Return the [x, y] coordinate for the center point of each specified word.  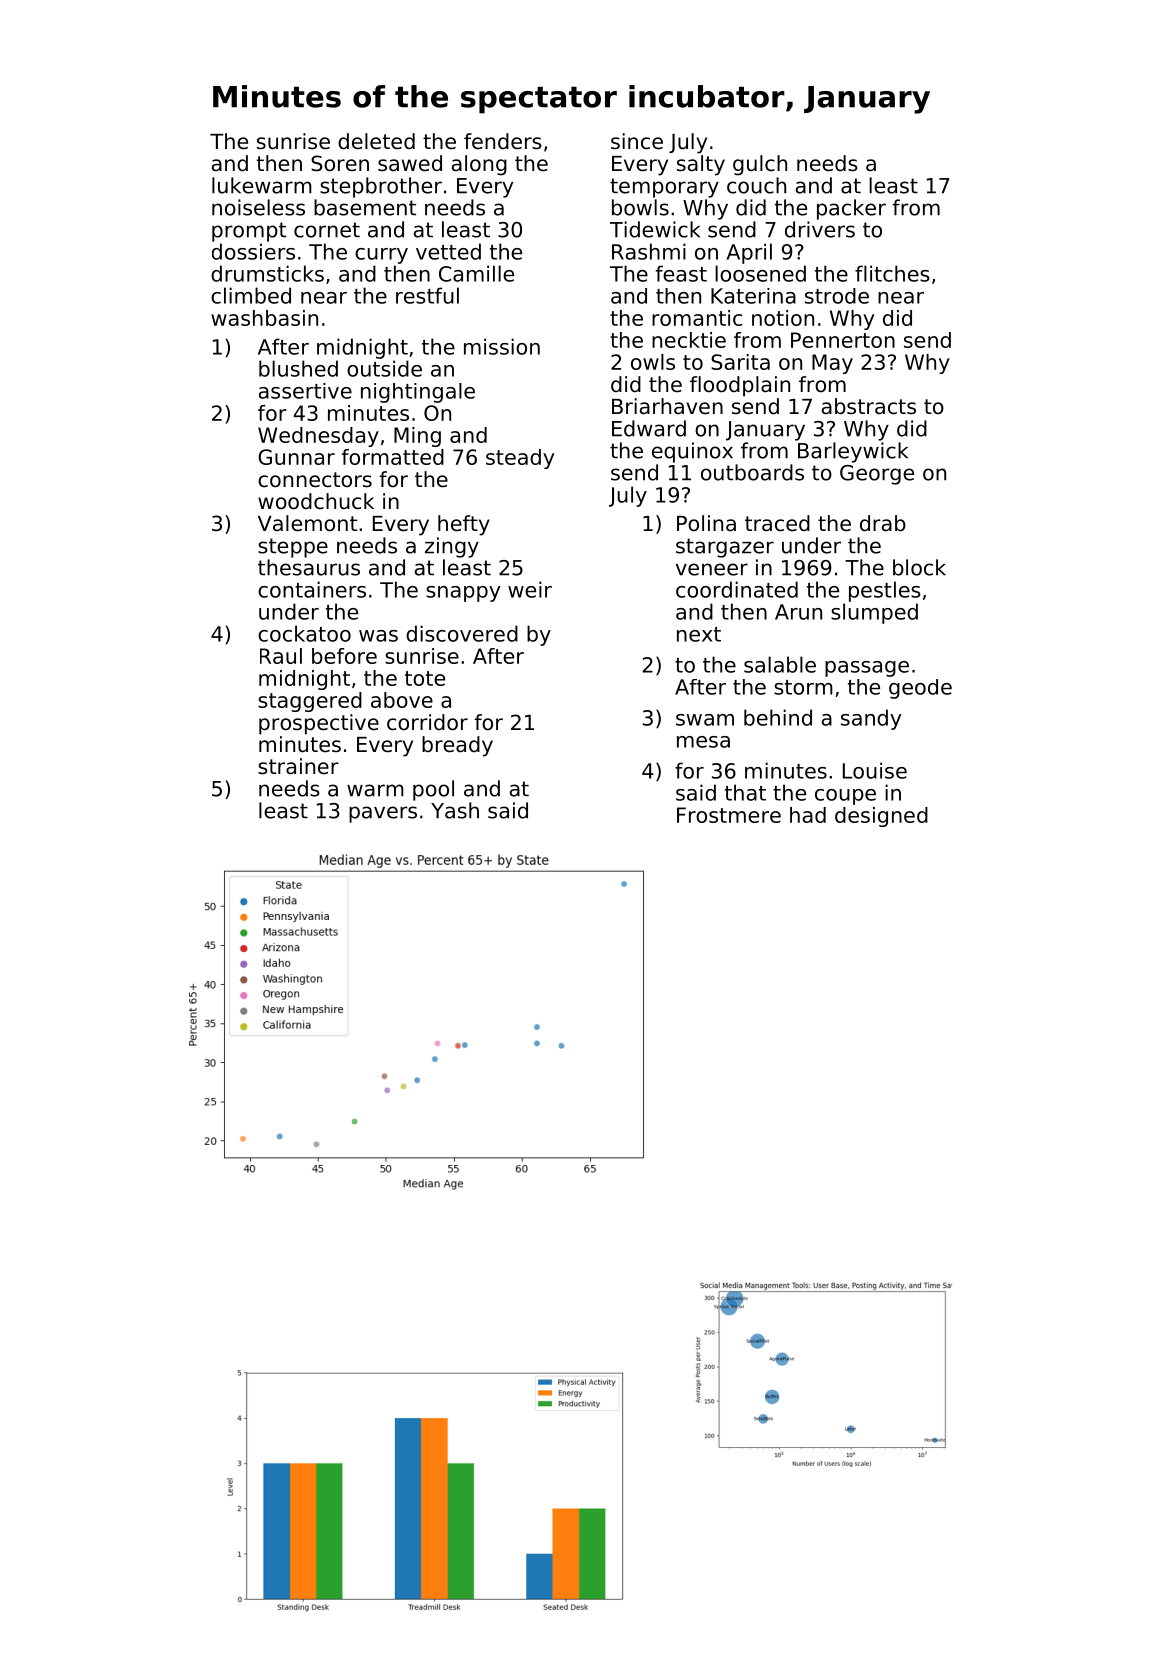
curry [381, 256]
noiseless [258, 207]
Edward [649, 428]
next [699, 634]
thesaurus [309, 567]
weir [530, 589]
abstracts [869, 406]
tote [425, 678]
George [877, 475]
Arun [798, 612]
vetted [448, 251]
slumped [874, 613]
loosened [760, 273]
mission [502, 346]
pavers [383, 814]
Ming [417, 437]
